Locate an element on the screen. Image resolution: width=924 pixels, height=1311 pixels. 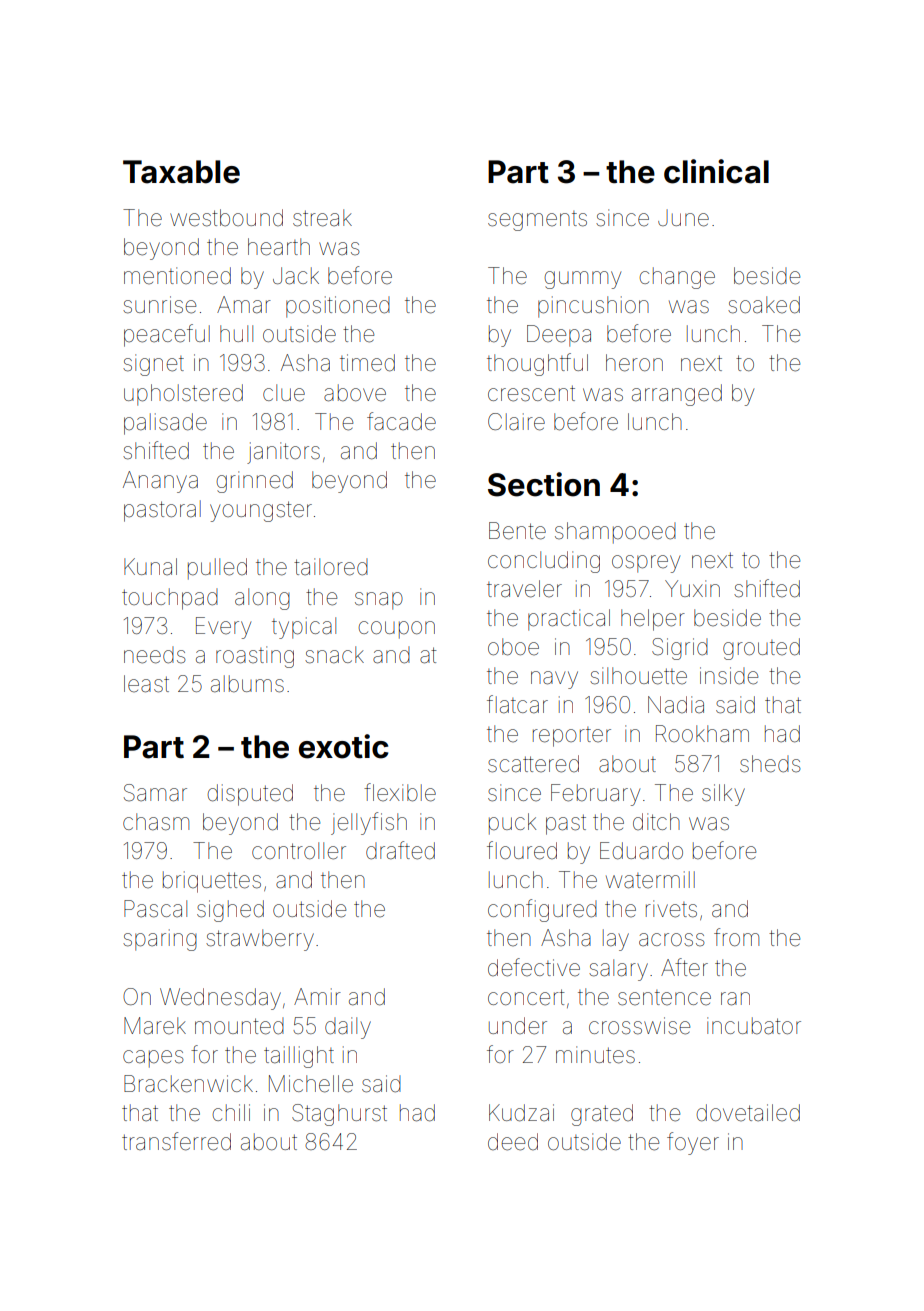
clinical is located at coordinates (716, 171).
